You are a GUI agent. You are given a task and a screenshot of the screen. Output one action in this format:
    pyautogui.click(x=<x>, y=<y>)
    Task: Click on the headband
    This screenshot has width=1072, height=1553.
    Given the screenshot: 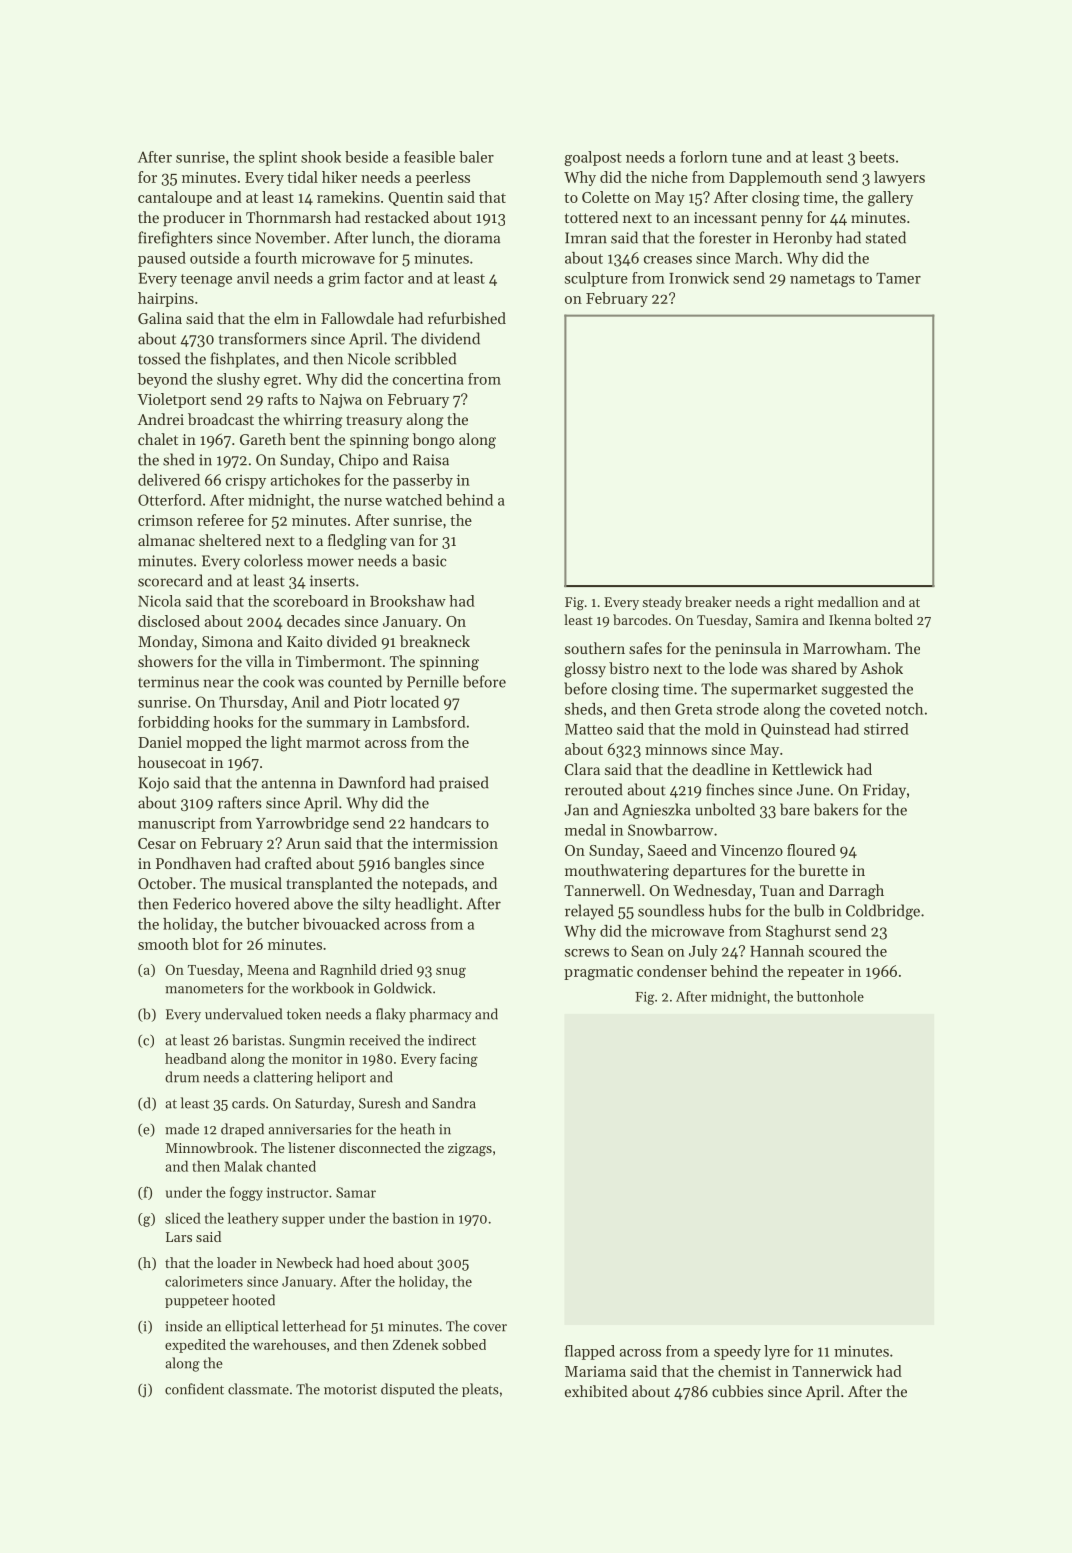 What is the action you would take?
    pyautogui.click(x=196, y=1058)
